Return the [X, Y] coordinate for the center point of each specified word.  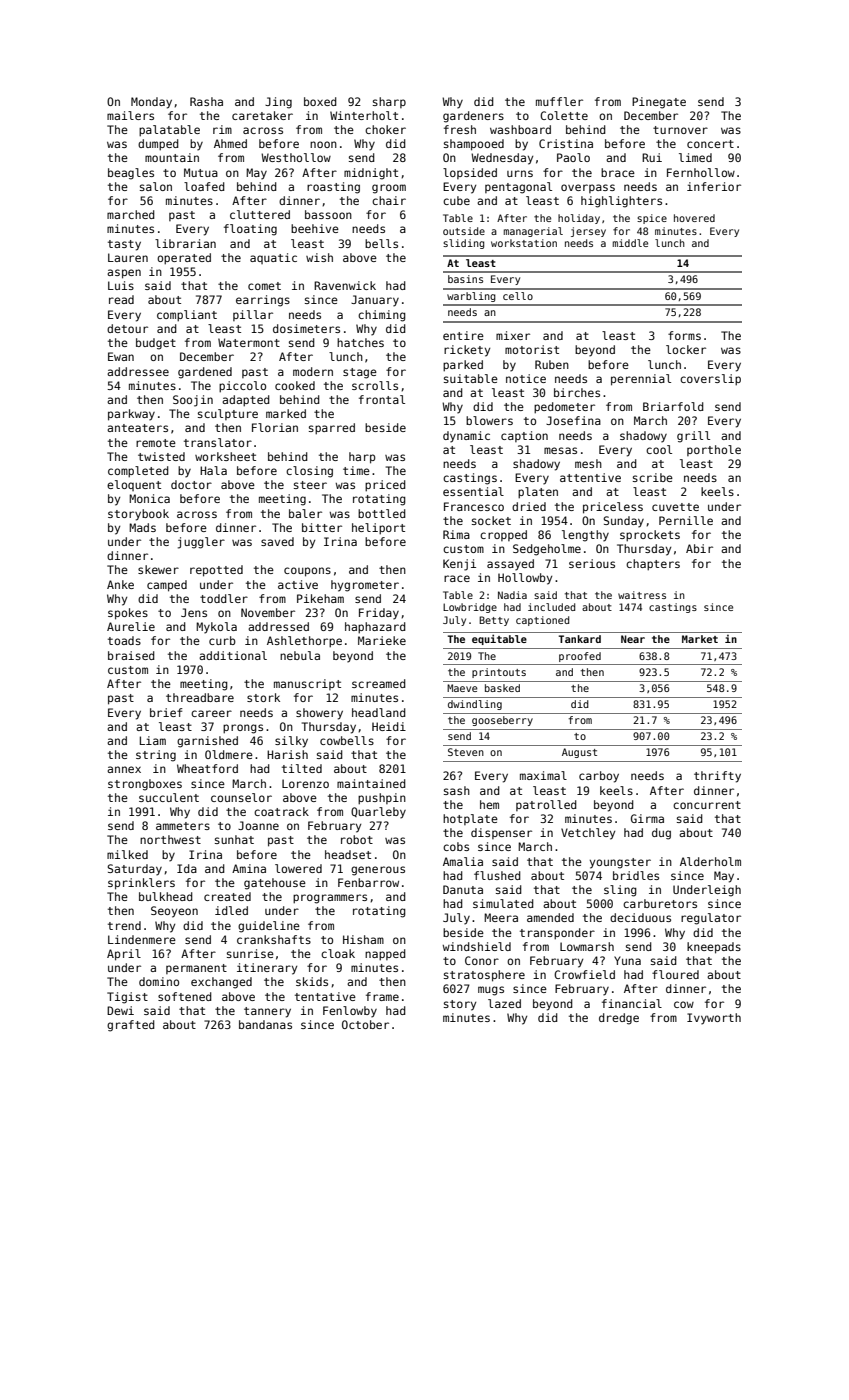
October [365, 1024]
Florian [275, 427]
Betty [494, 621]
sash [457, 790]
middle [630, 243]
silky [291, 742]
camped [167, 586]
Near [633, 639]
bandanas [265, 1024]
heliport [378, 529]
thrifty [717, 777]
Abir [699, 548]
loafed [204, 186]
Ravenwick [345, 285]
